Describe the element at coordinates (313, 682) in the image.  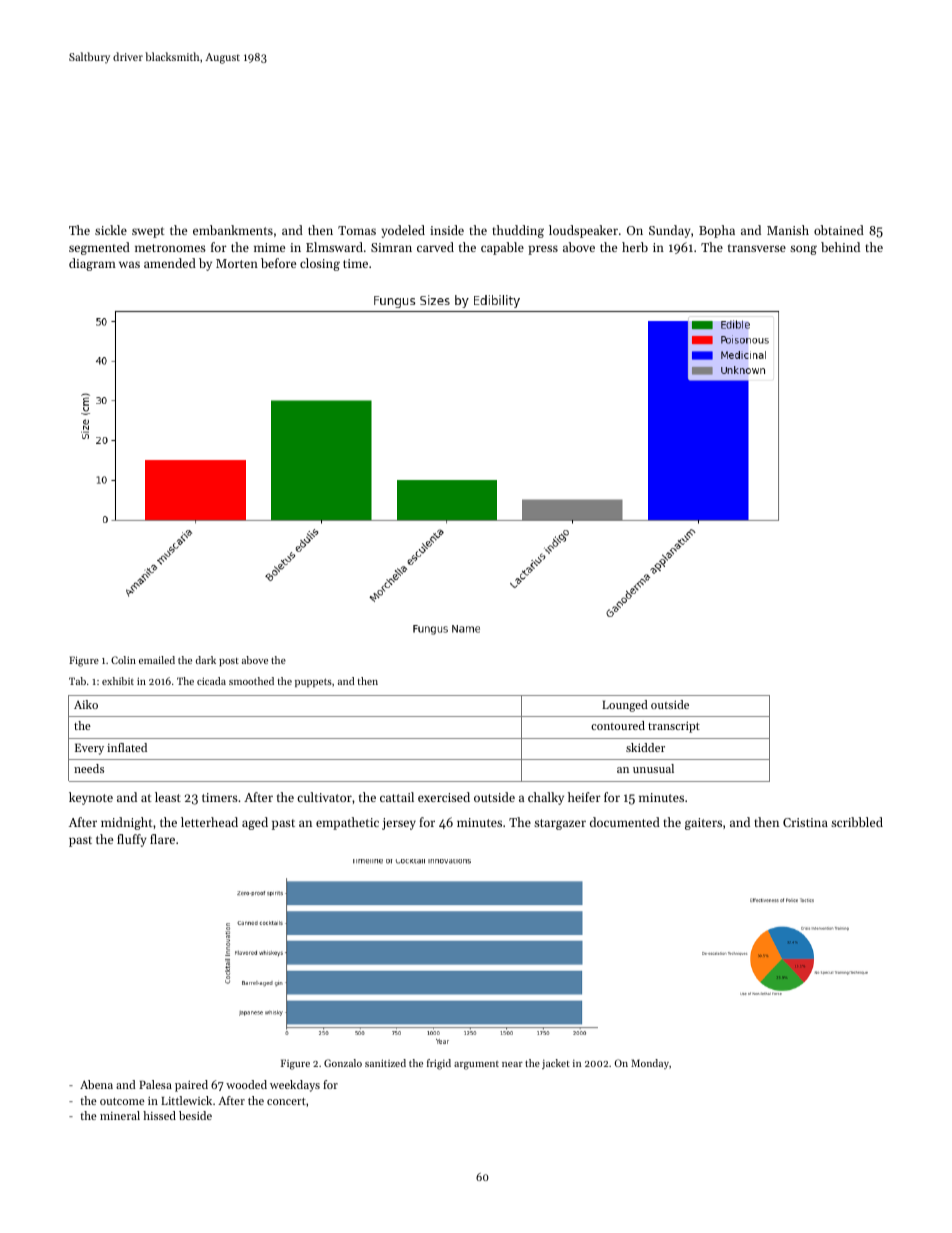
I see `puppets` at that location.
